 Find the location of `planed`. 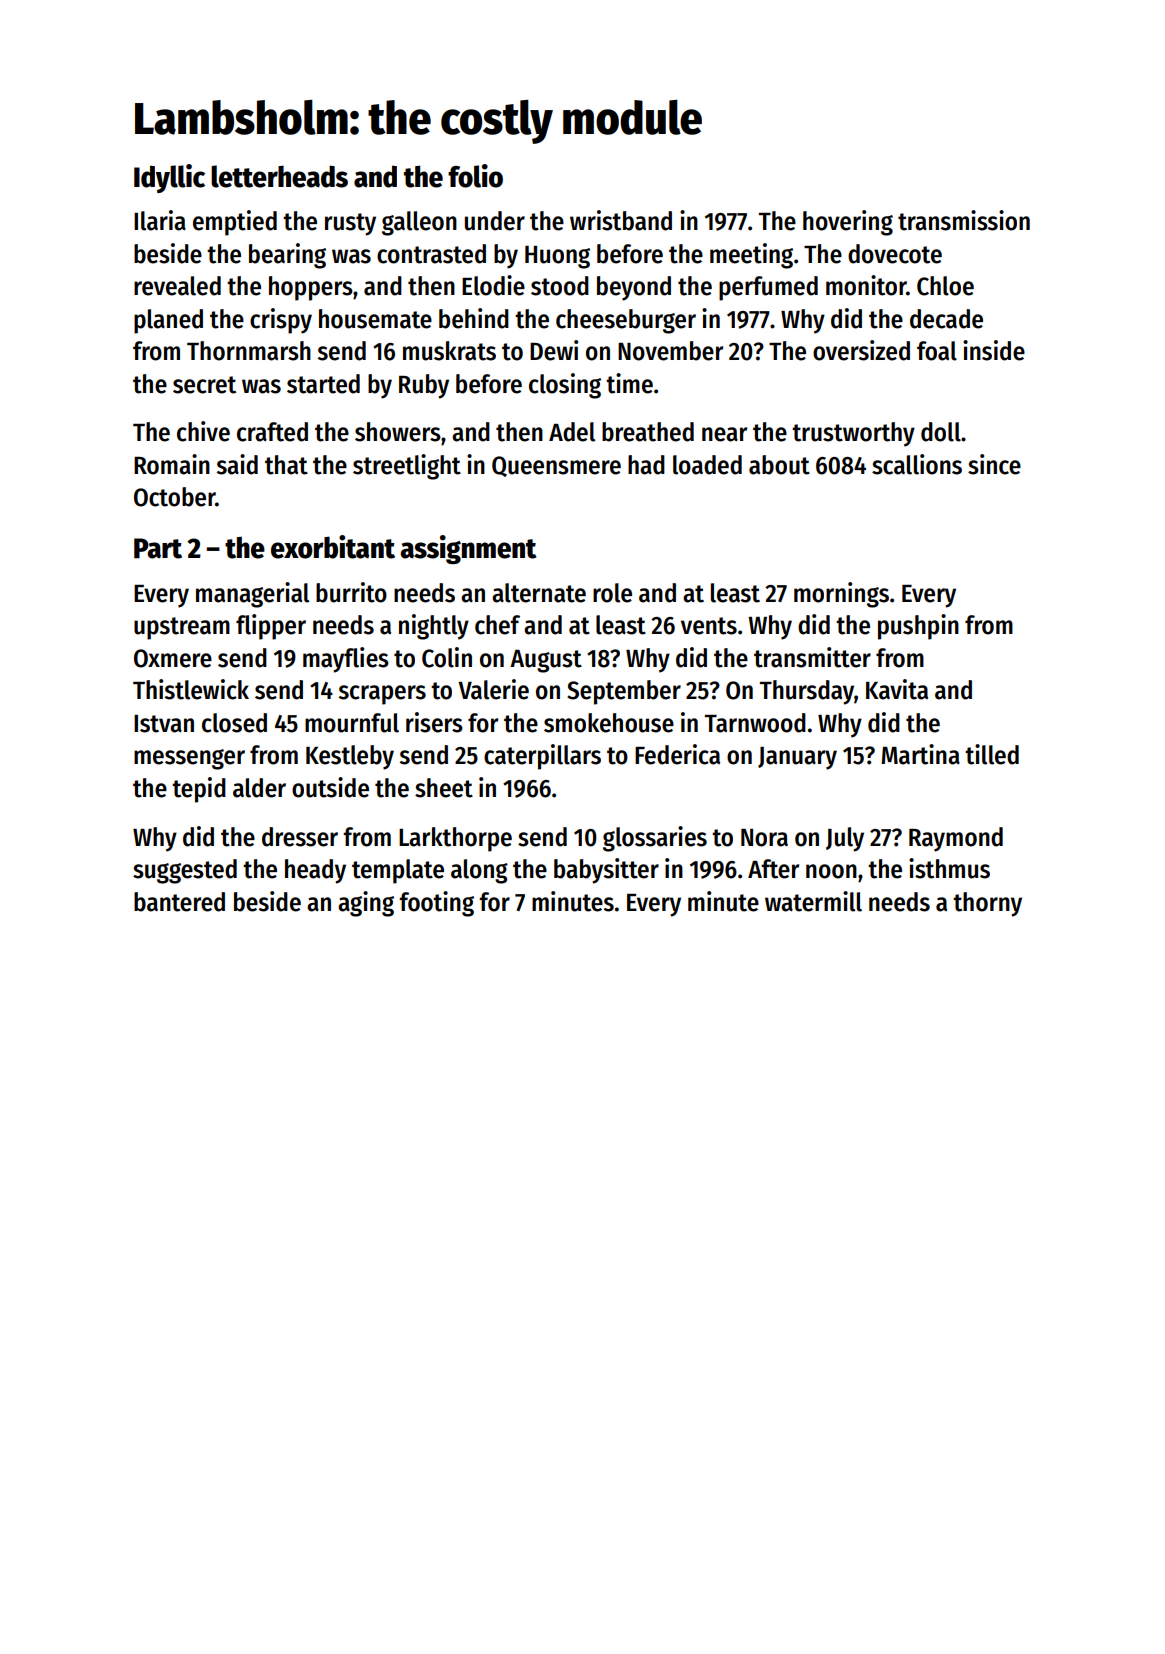

planed is located at coordinates (168, 321).
